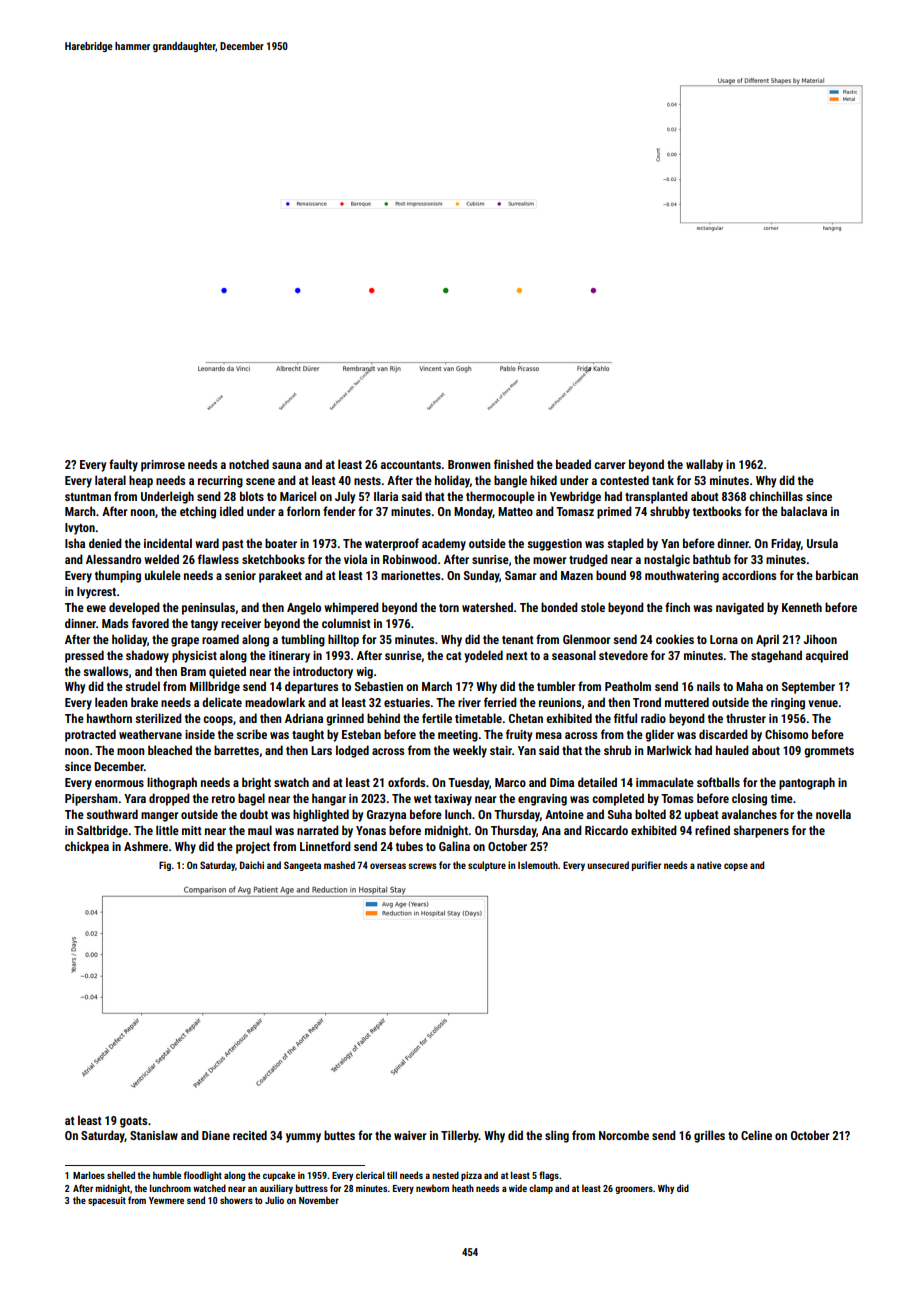 The image size is (924, 1308). I want to click on pantograph, so click(807, 783).
